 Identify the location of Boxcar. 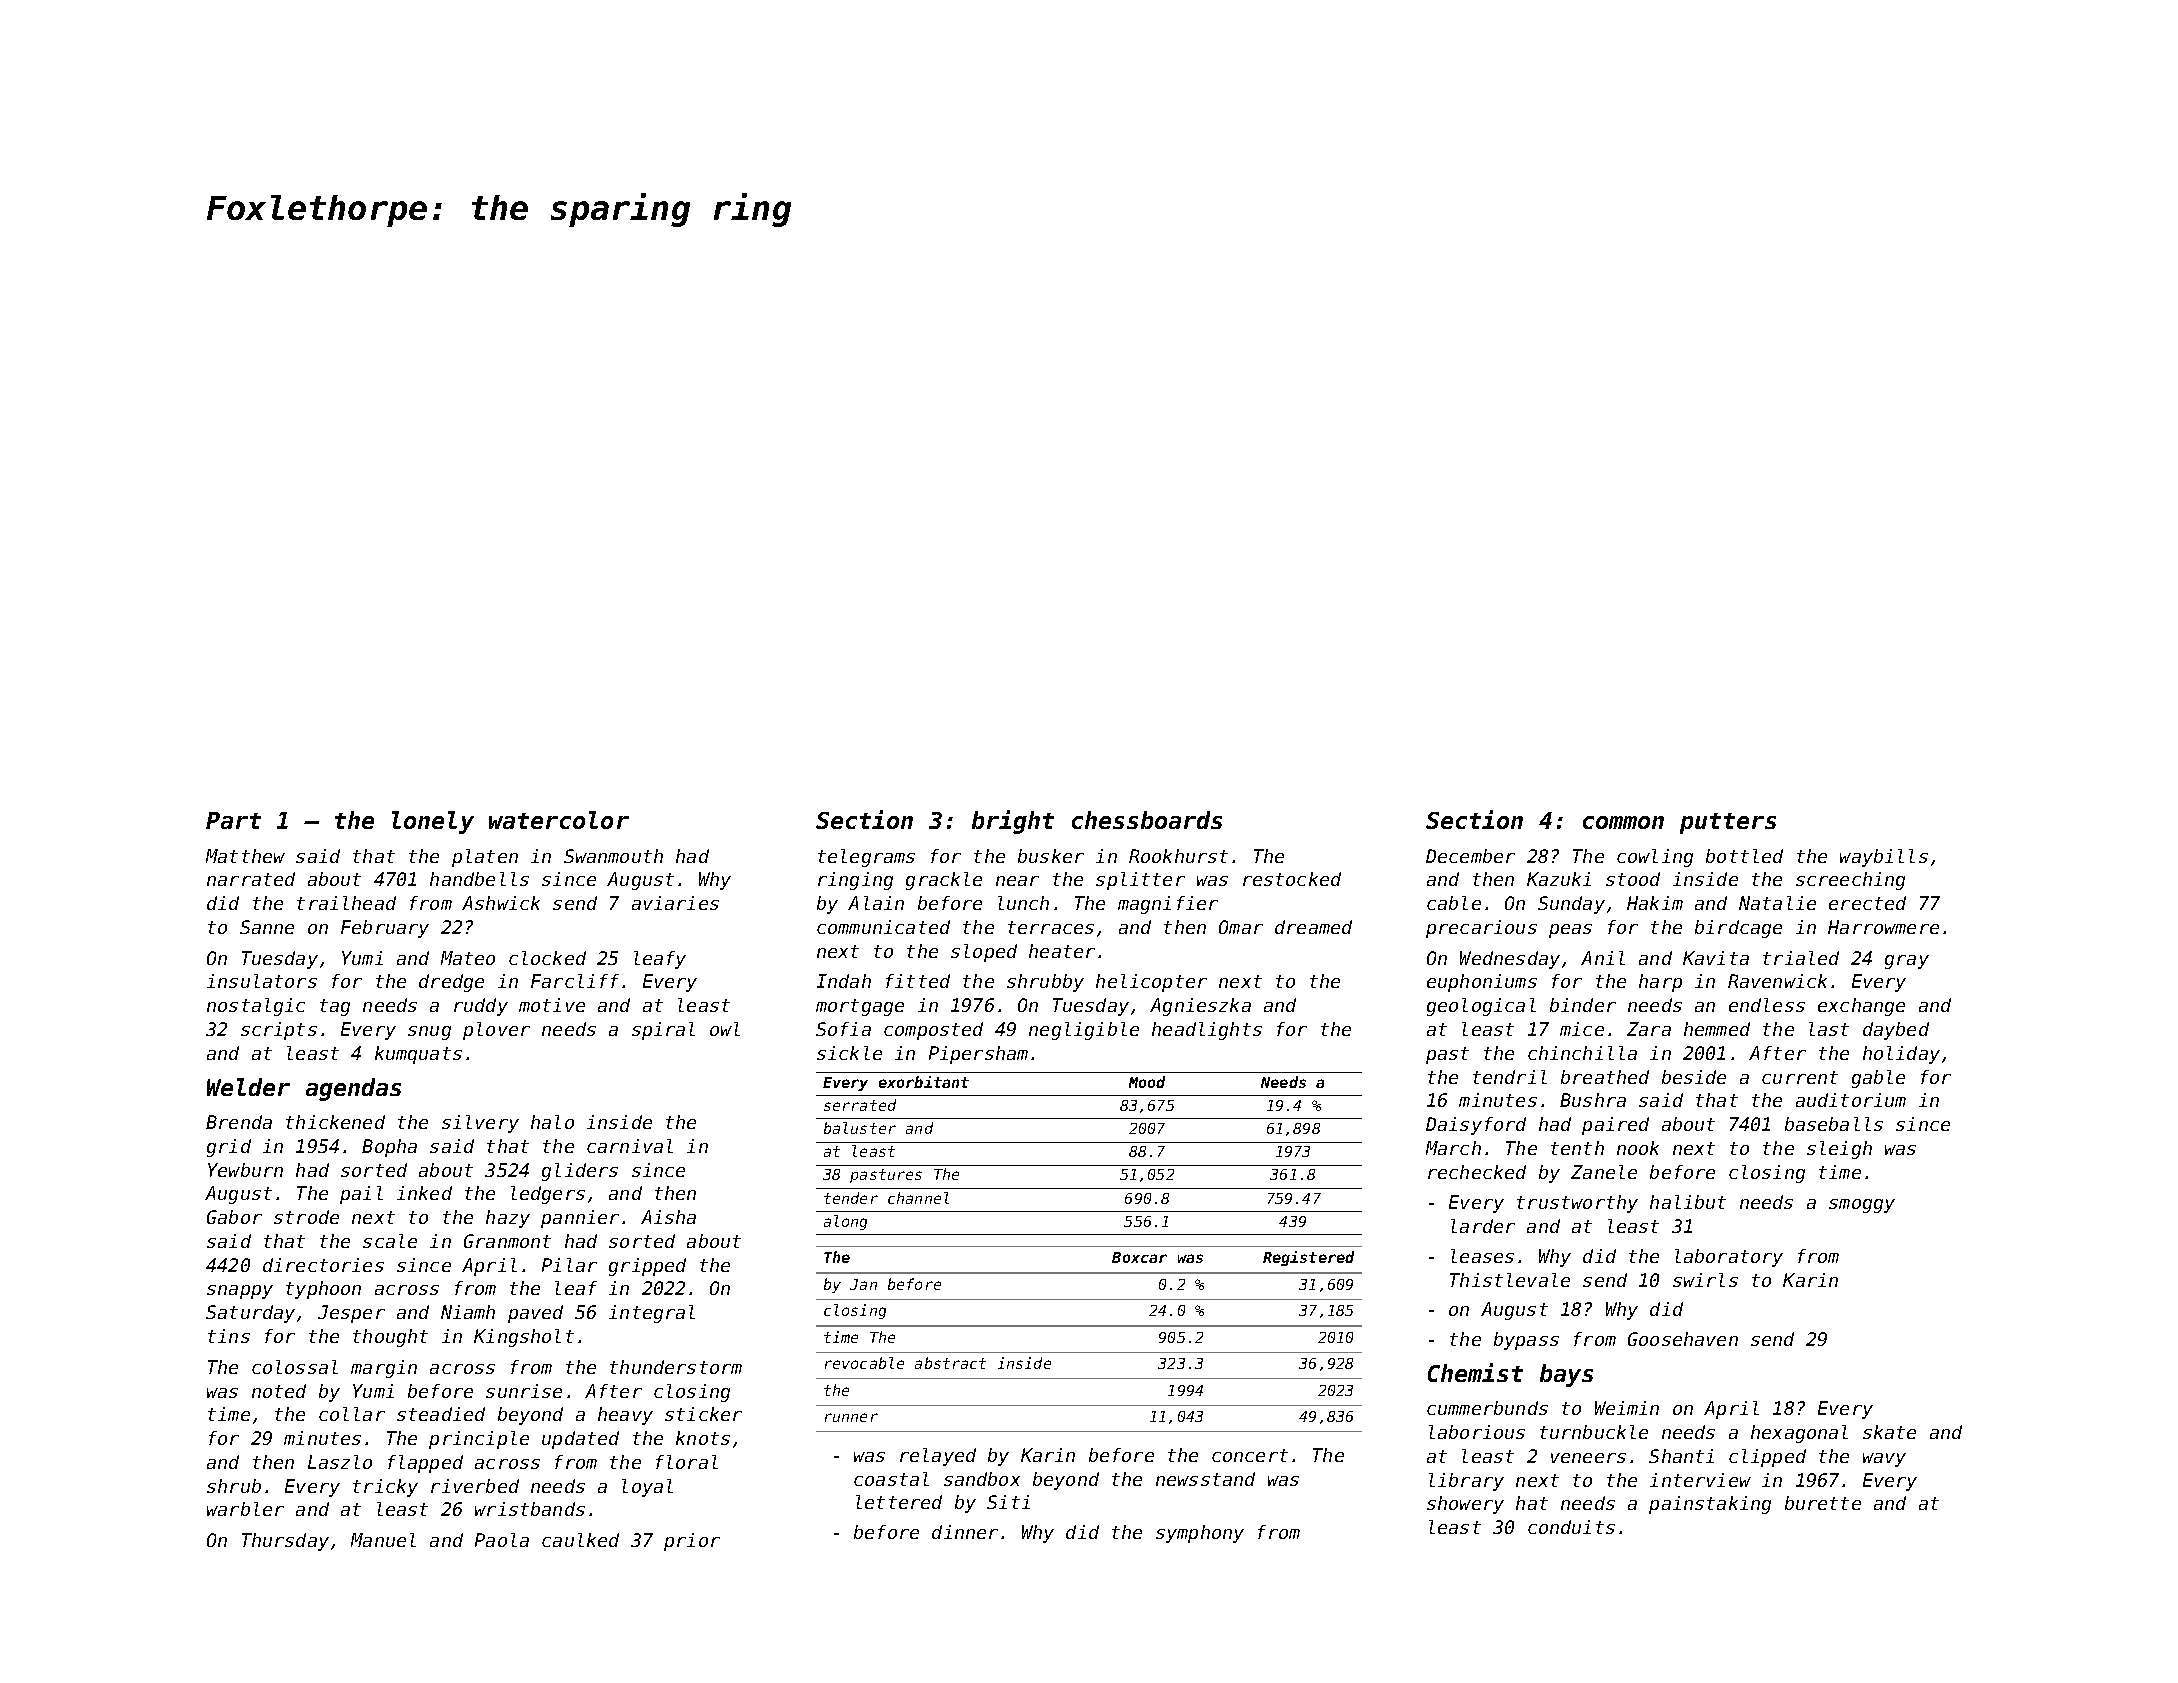
(1139, 1257).
